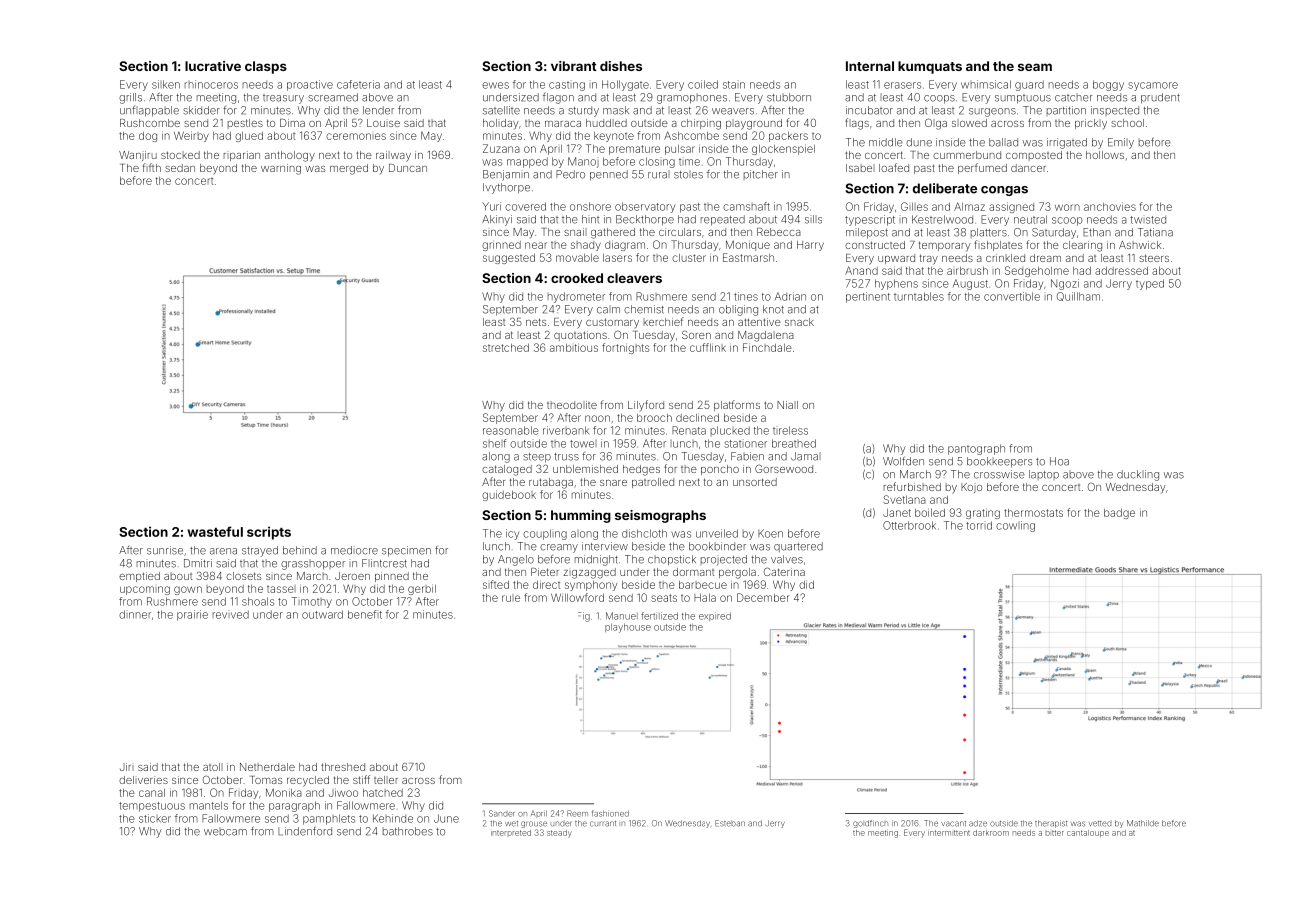 This page has height=924, width=1308. I want to click on darkroom, so click(991, 833).
